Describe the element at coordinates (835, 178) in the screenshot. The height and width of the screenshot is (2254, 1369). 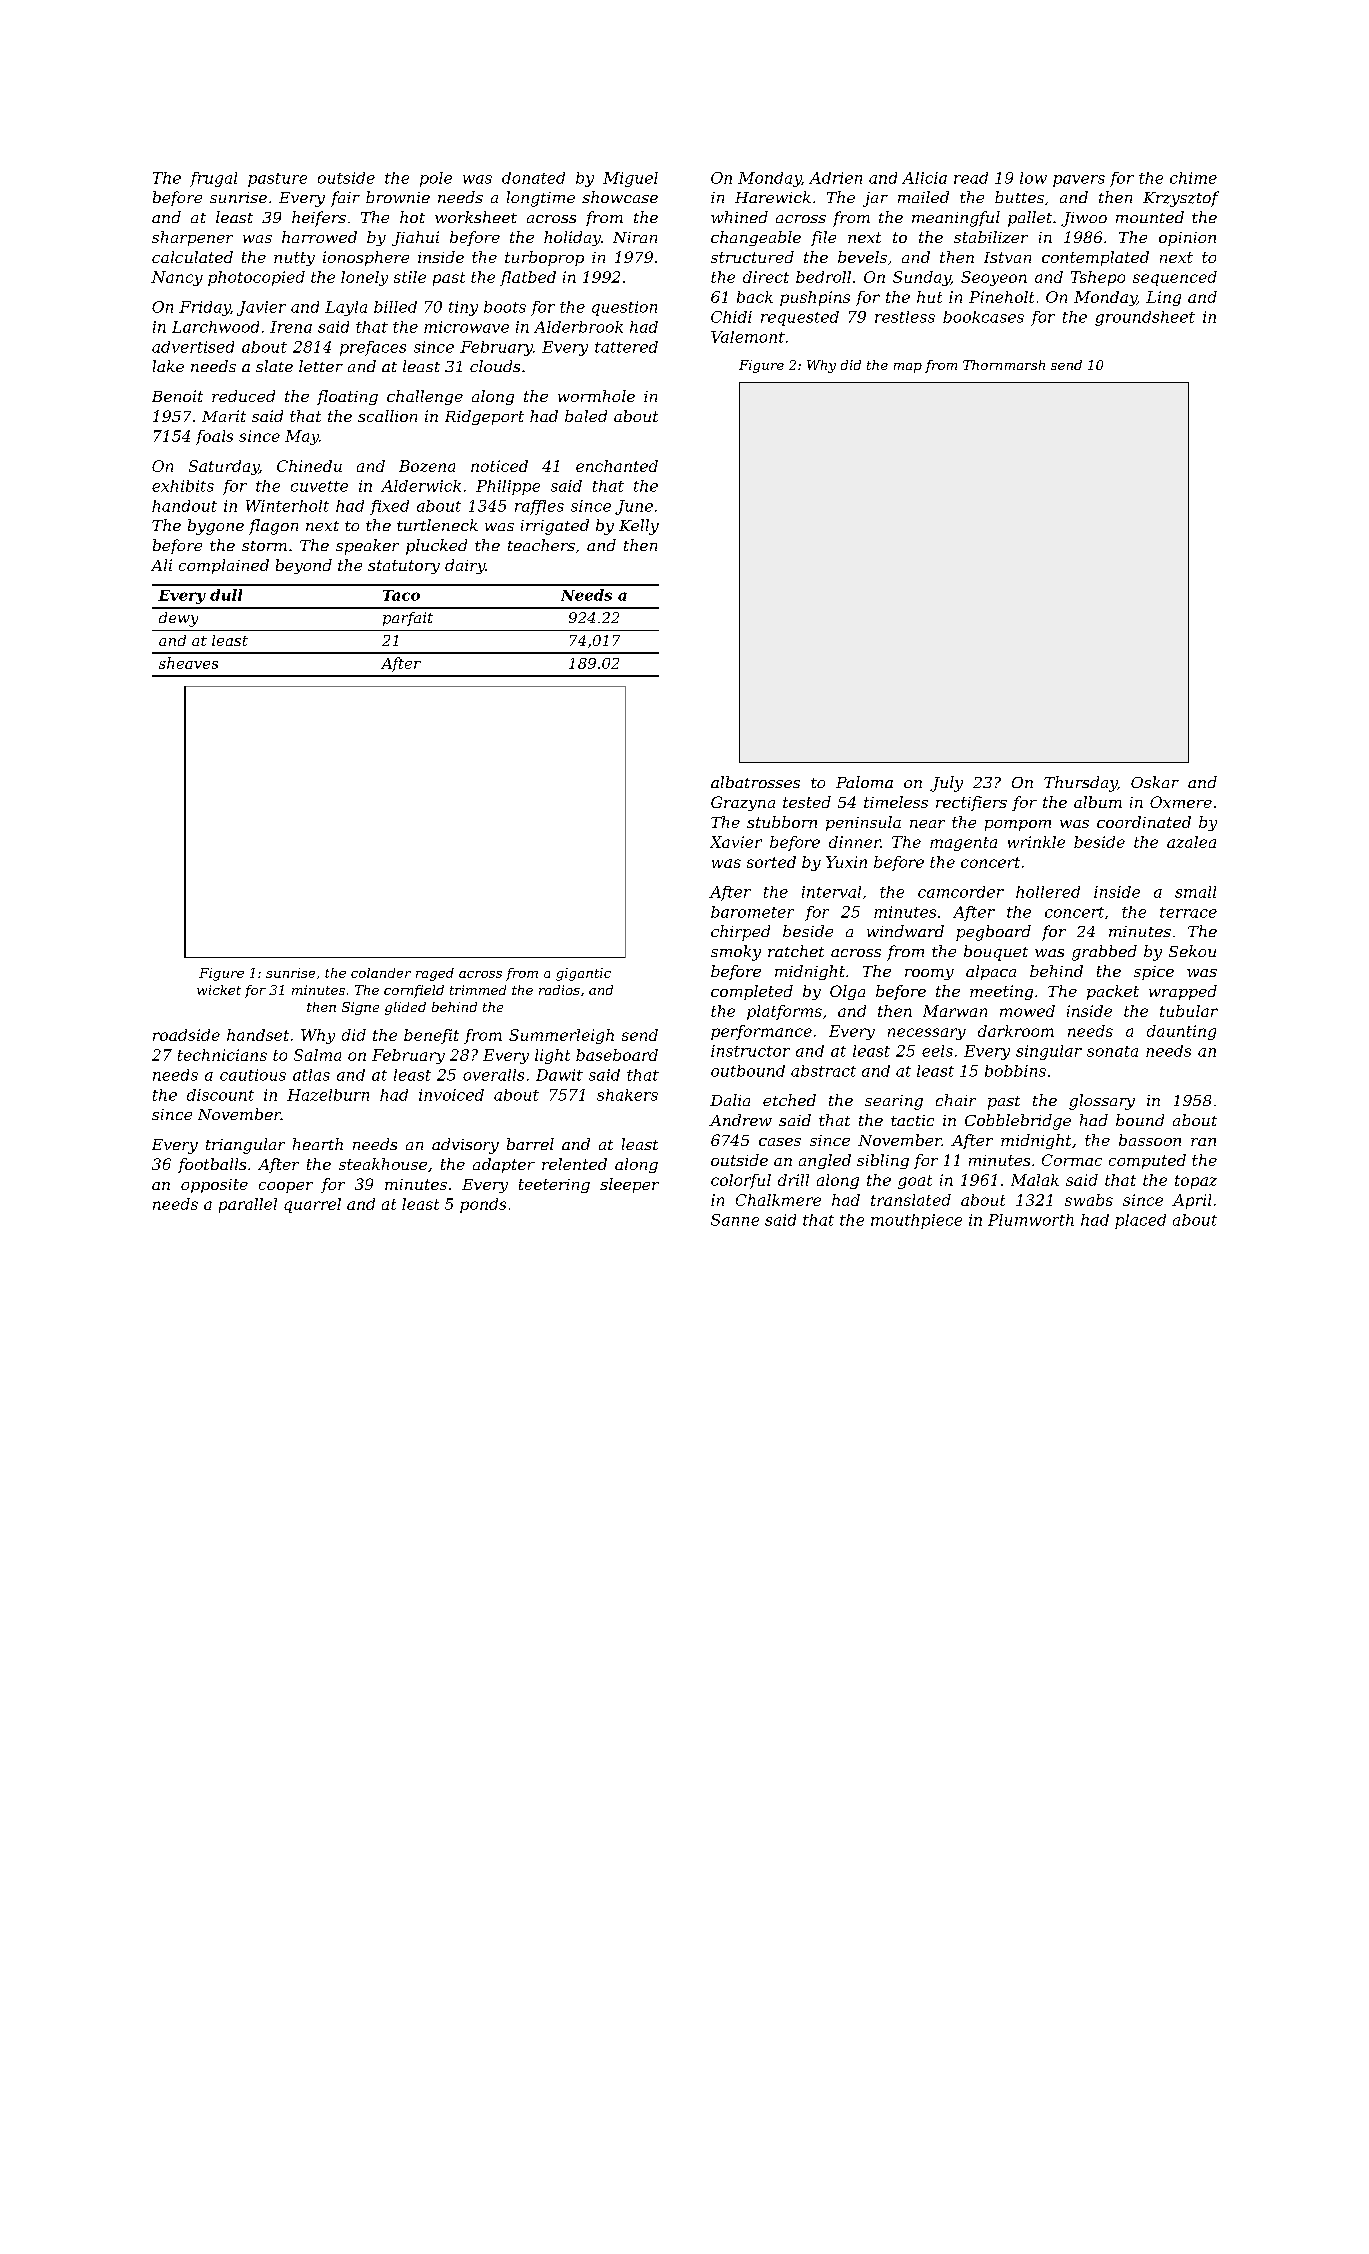
I see `Adrien` at that location.
